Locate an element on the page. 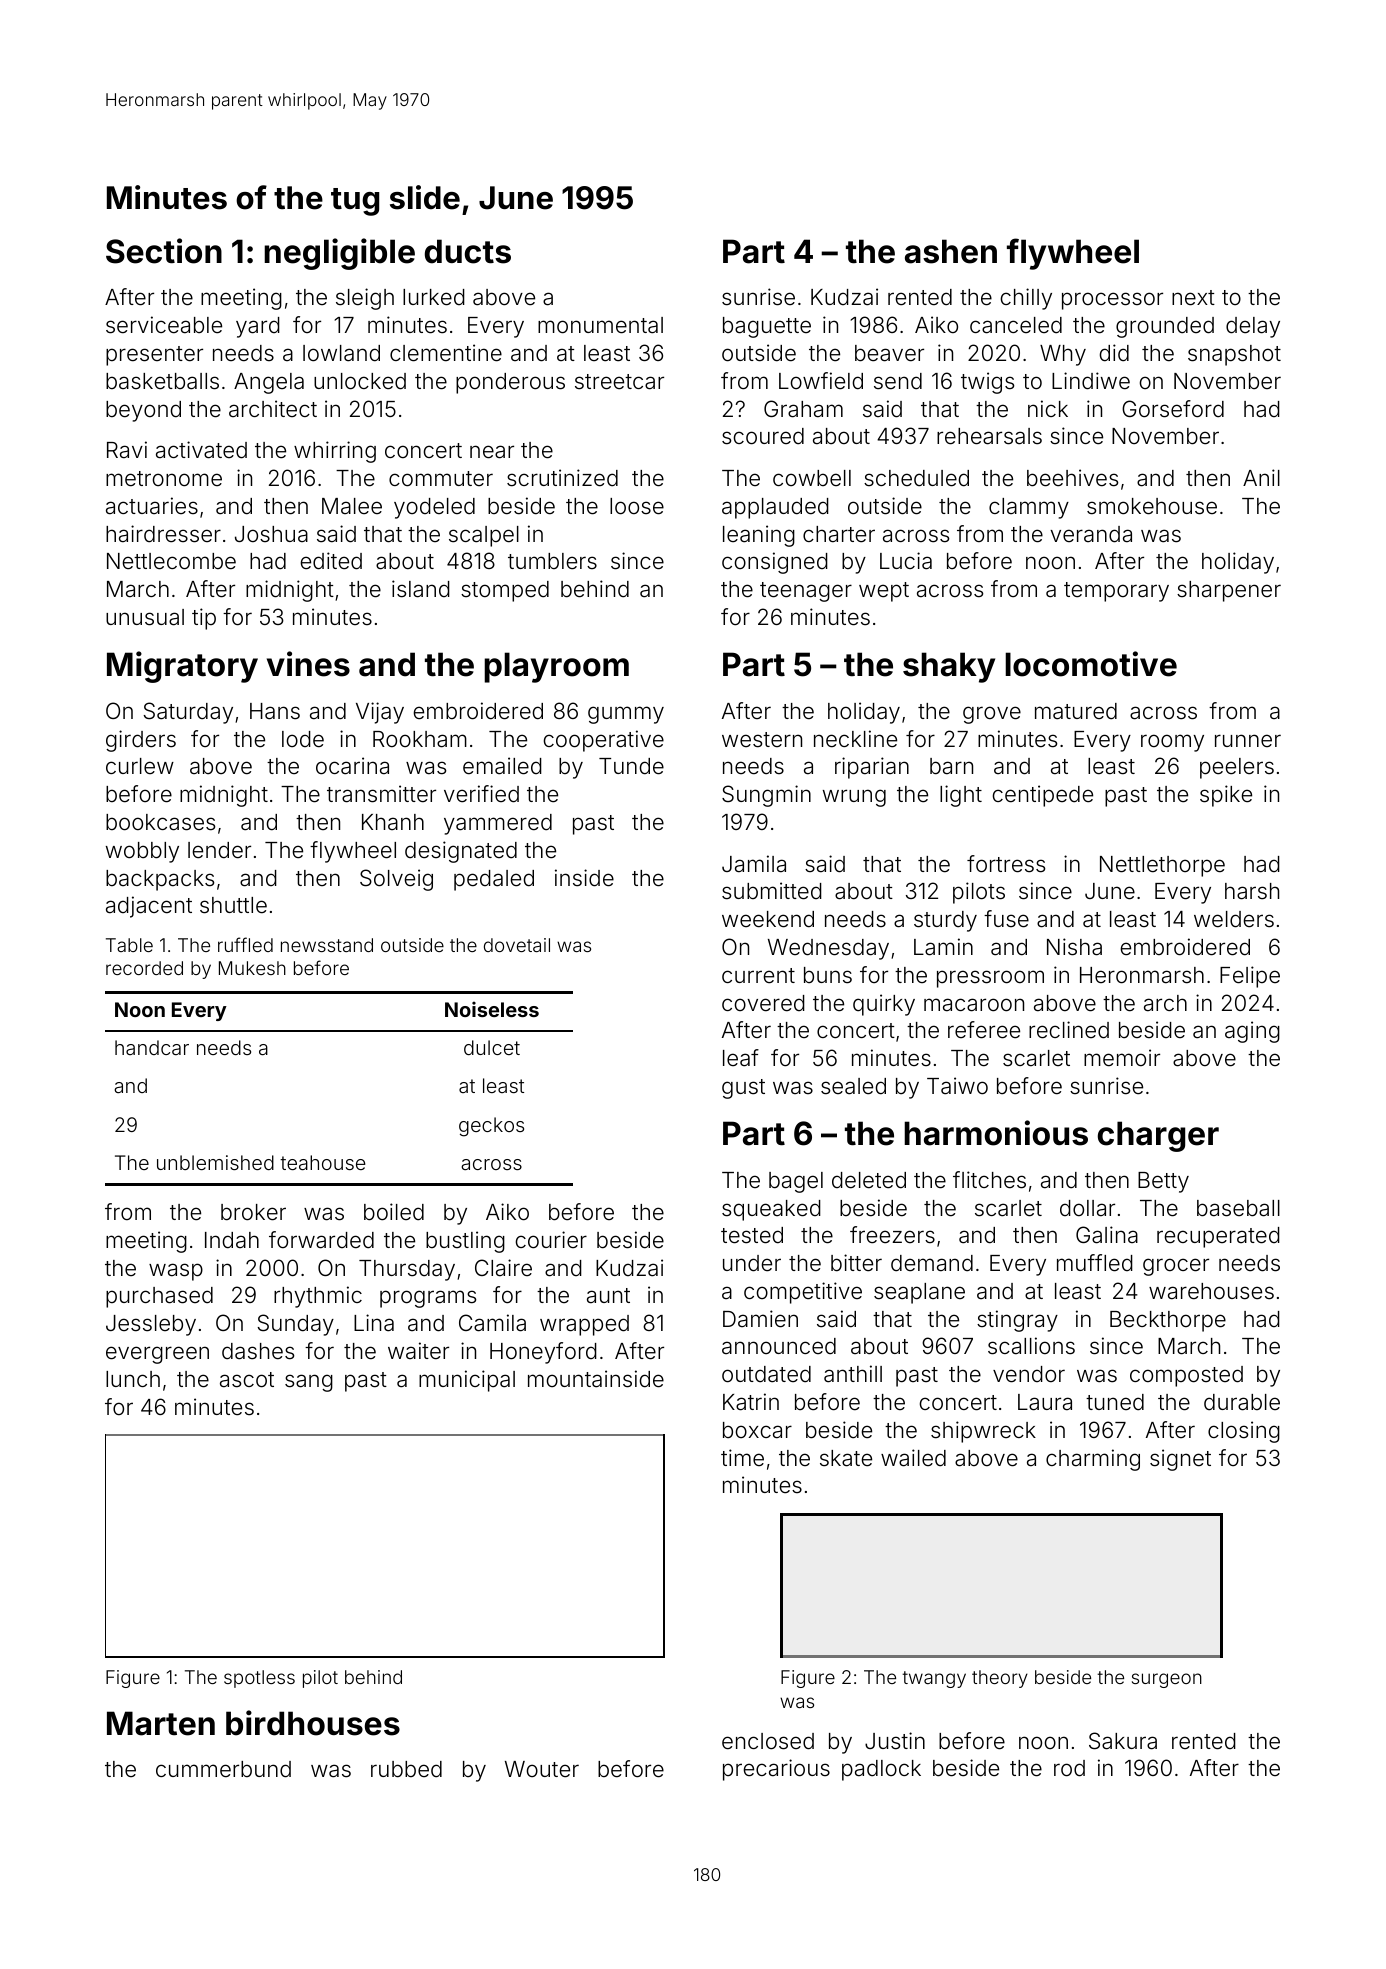  cummerbund is located at coordinates (223, 1769).
